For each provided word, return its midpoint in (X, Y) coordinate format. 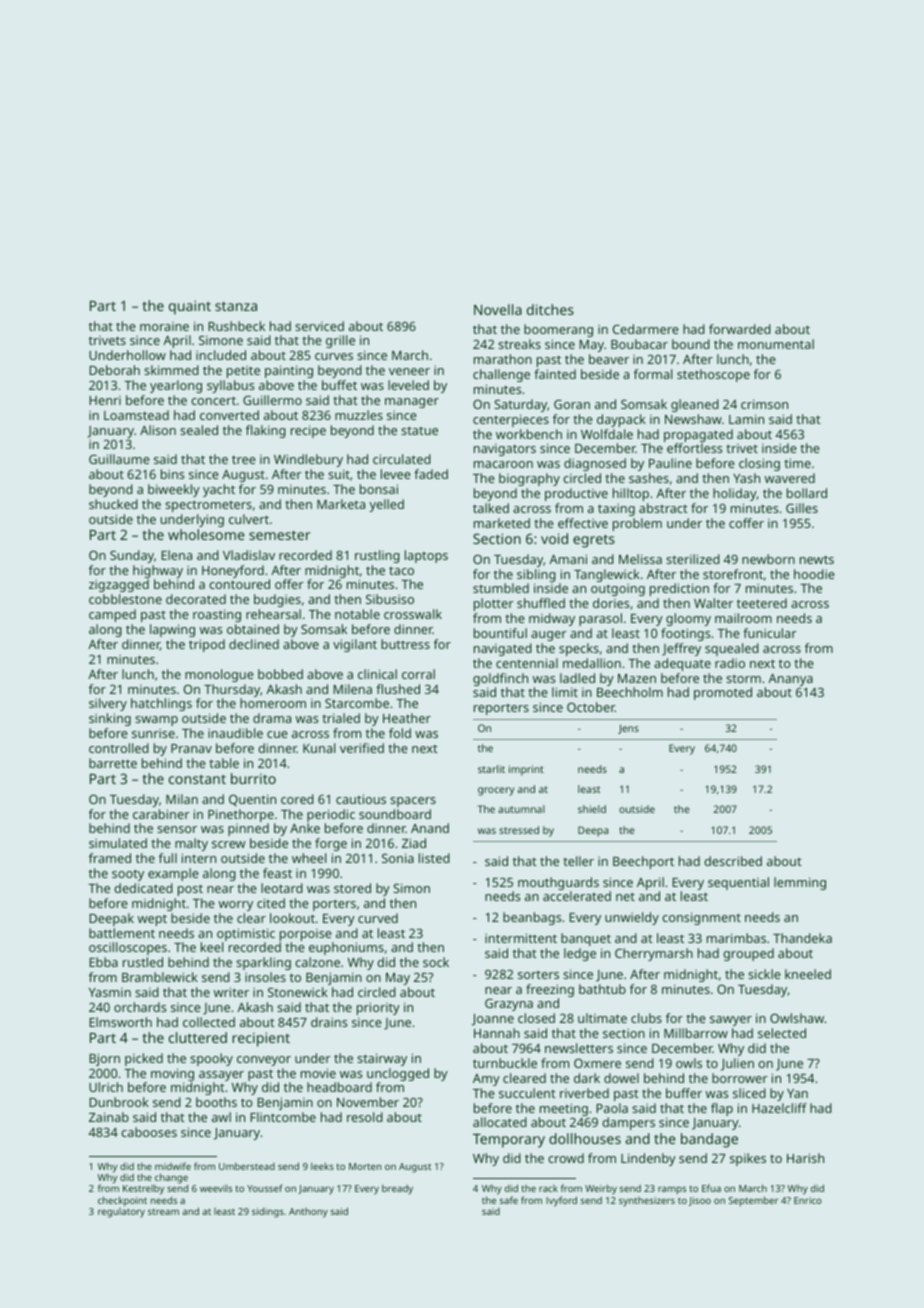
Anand (430, 828)
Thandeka (802, 938)
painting (289, 371)
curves (334, 356)
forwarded (740, 329)
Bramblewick (160, 977)
